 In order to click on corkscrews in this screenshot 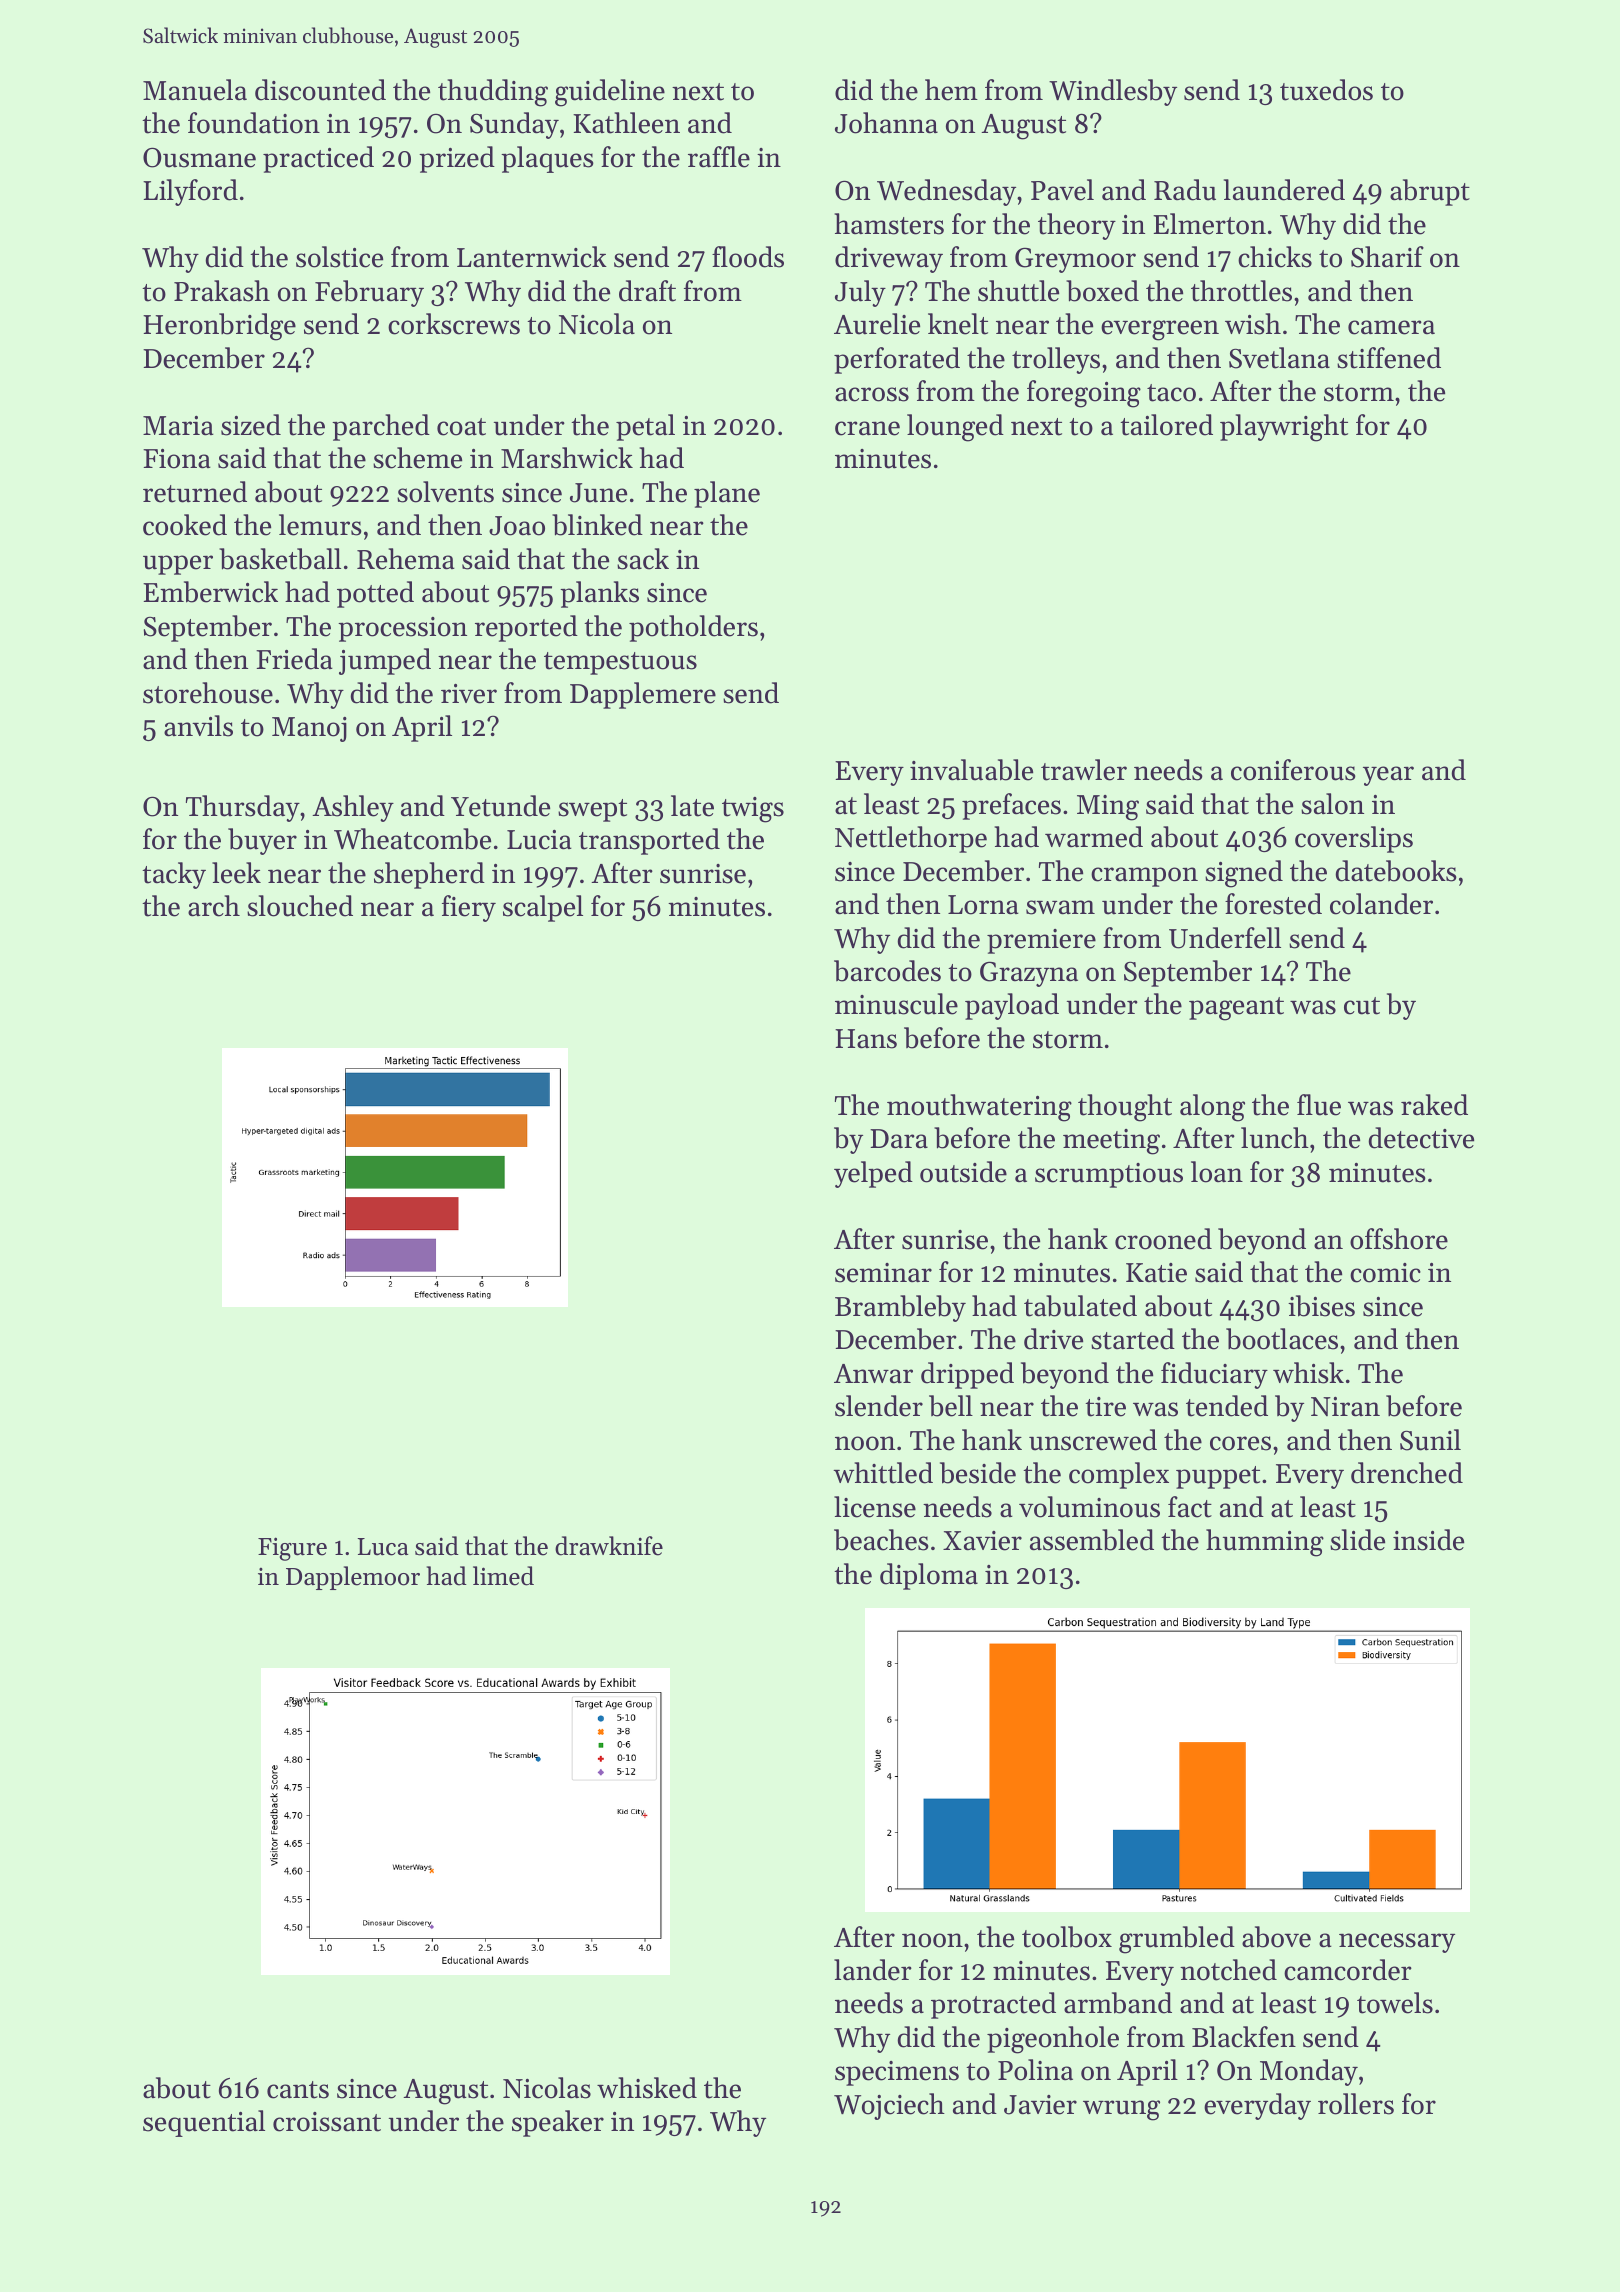, I will do `click(454, 324)`.
